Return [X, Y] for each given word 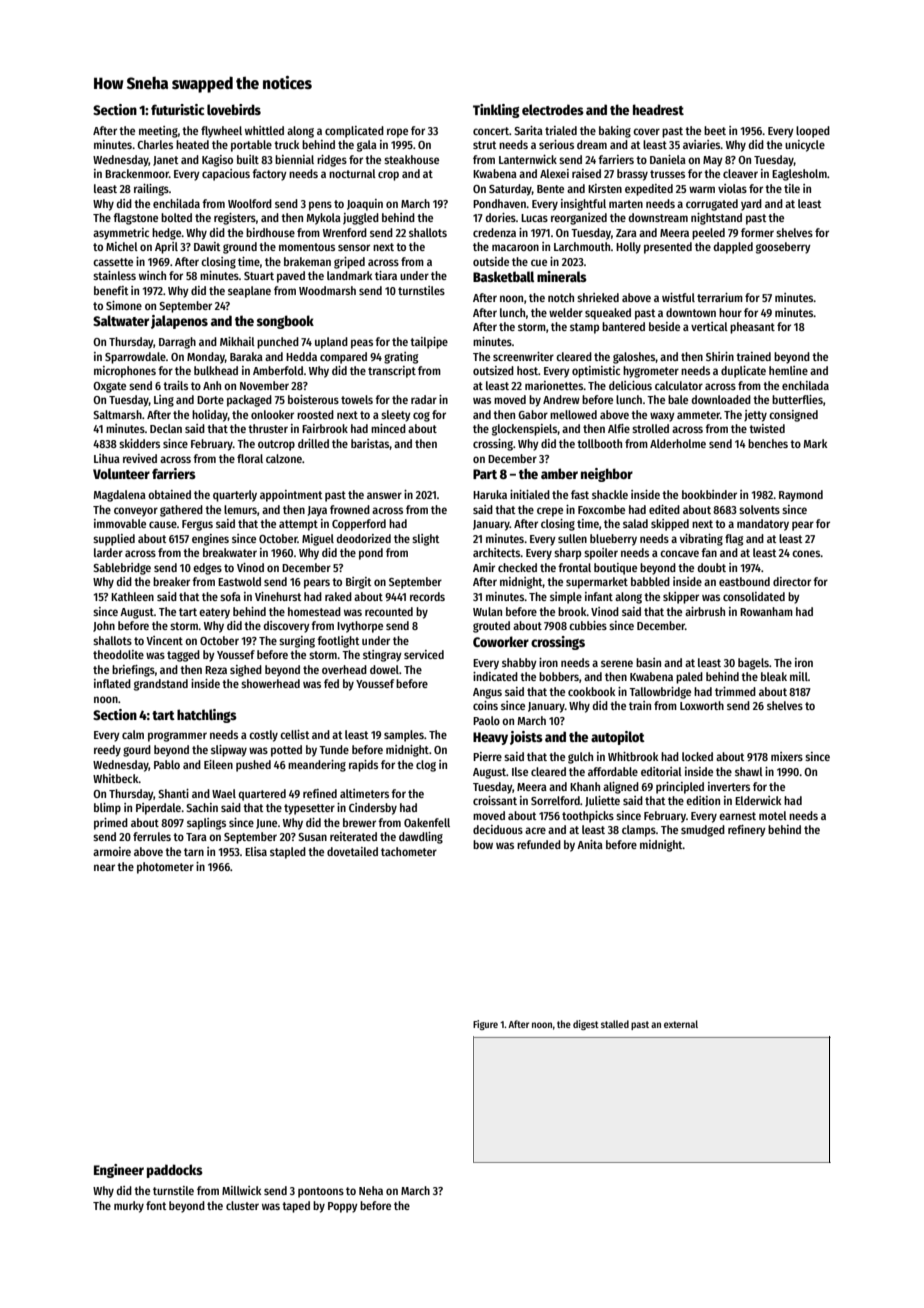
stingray [382, 656]
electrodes [553, 109]
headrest [658, 109]
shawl [749, 771]
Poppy [343, 1207]
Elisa [256, 851]
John [104, 626]
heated [192, 144]
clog [426, 766]
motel [773, 815]
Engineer [119, 1171]
